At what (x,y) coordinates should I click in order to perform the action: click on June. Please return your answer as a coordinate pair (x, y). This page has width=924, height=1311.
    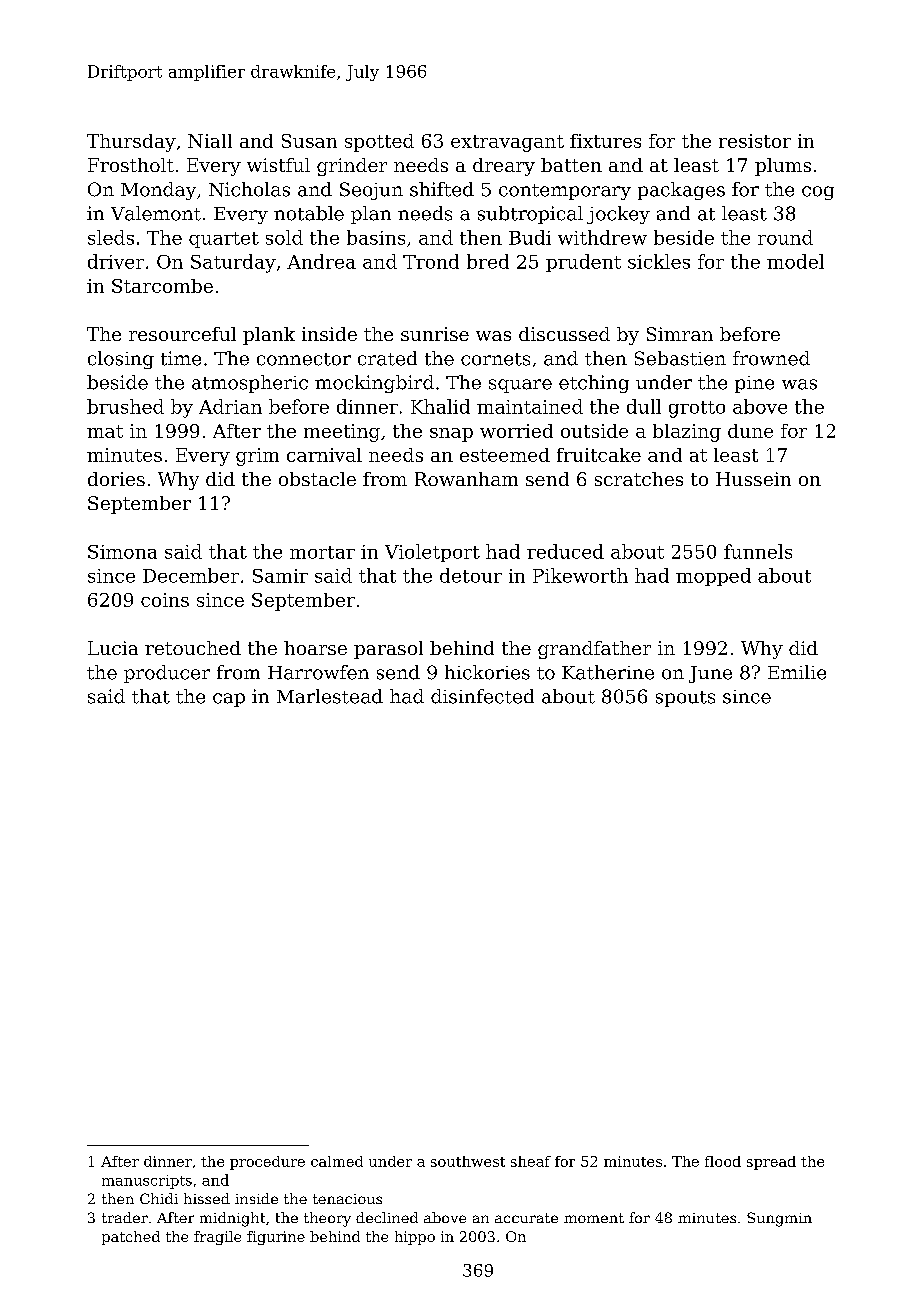
    Looking at the image, I should click on (710, 674).
